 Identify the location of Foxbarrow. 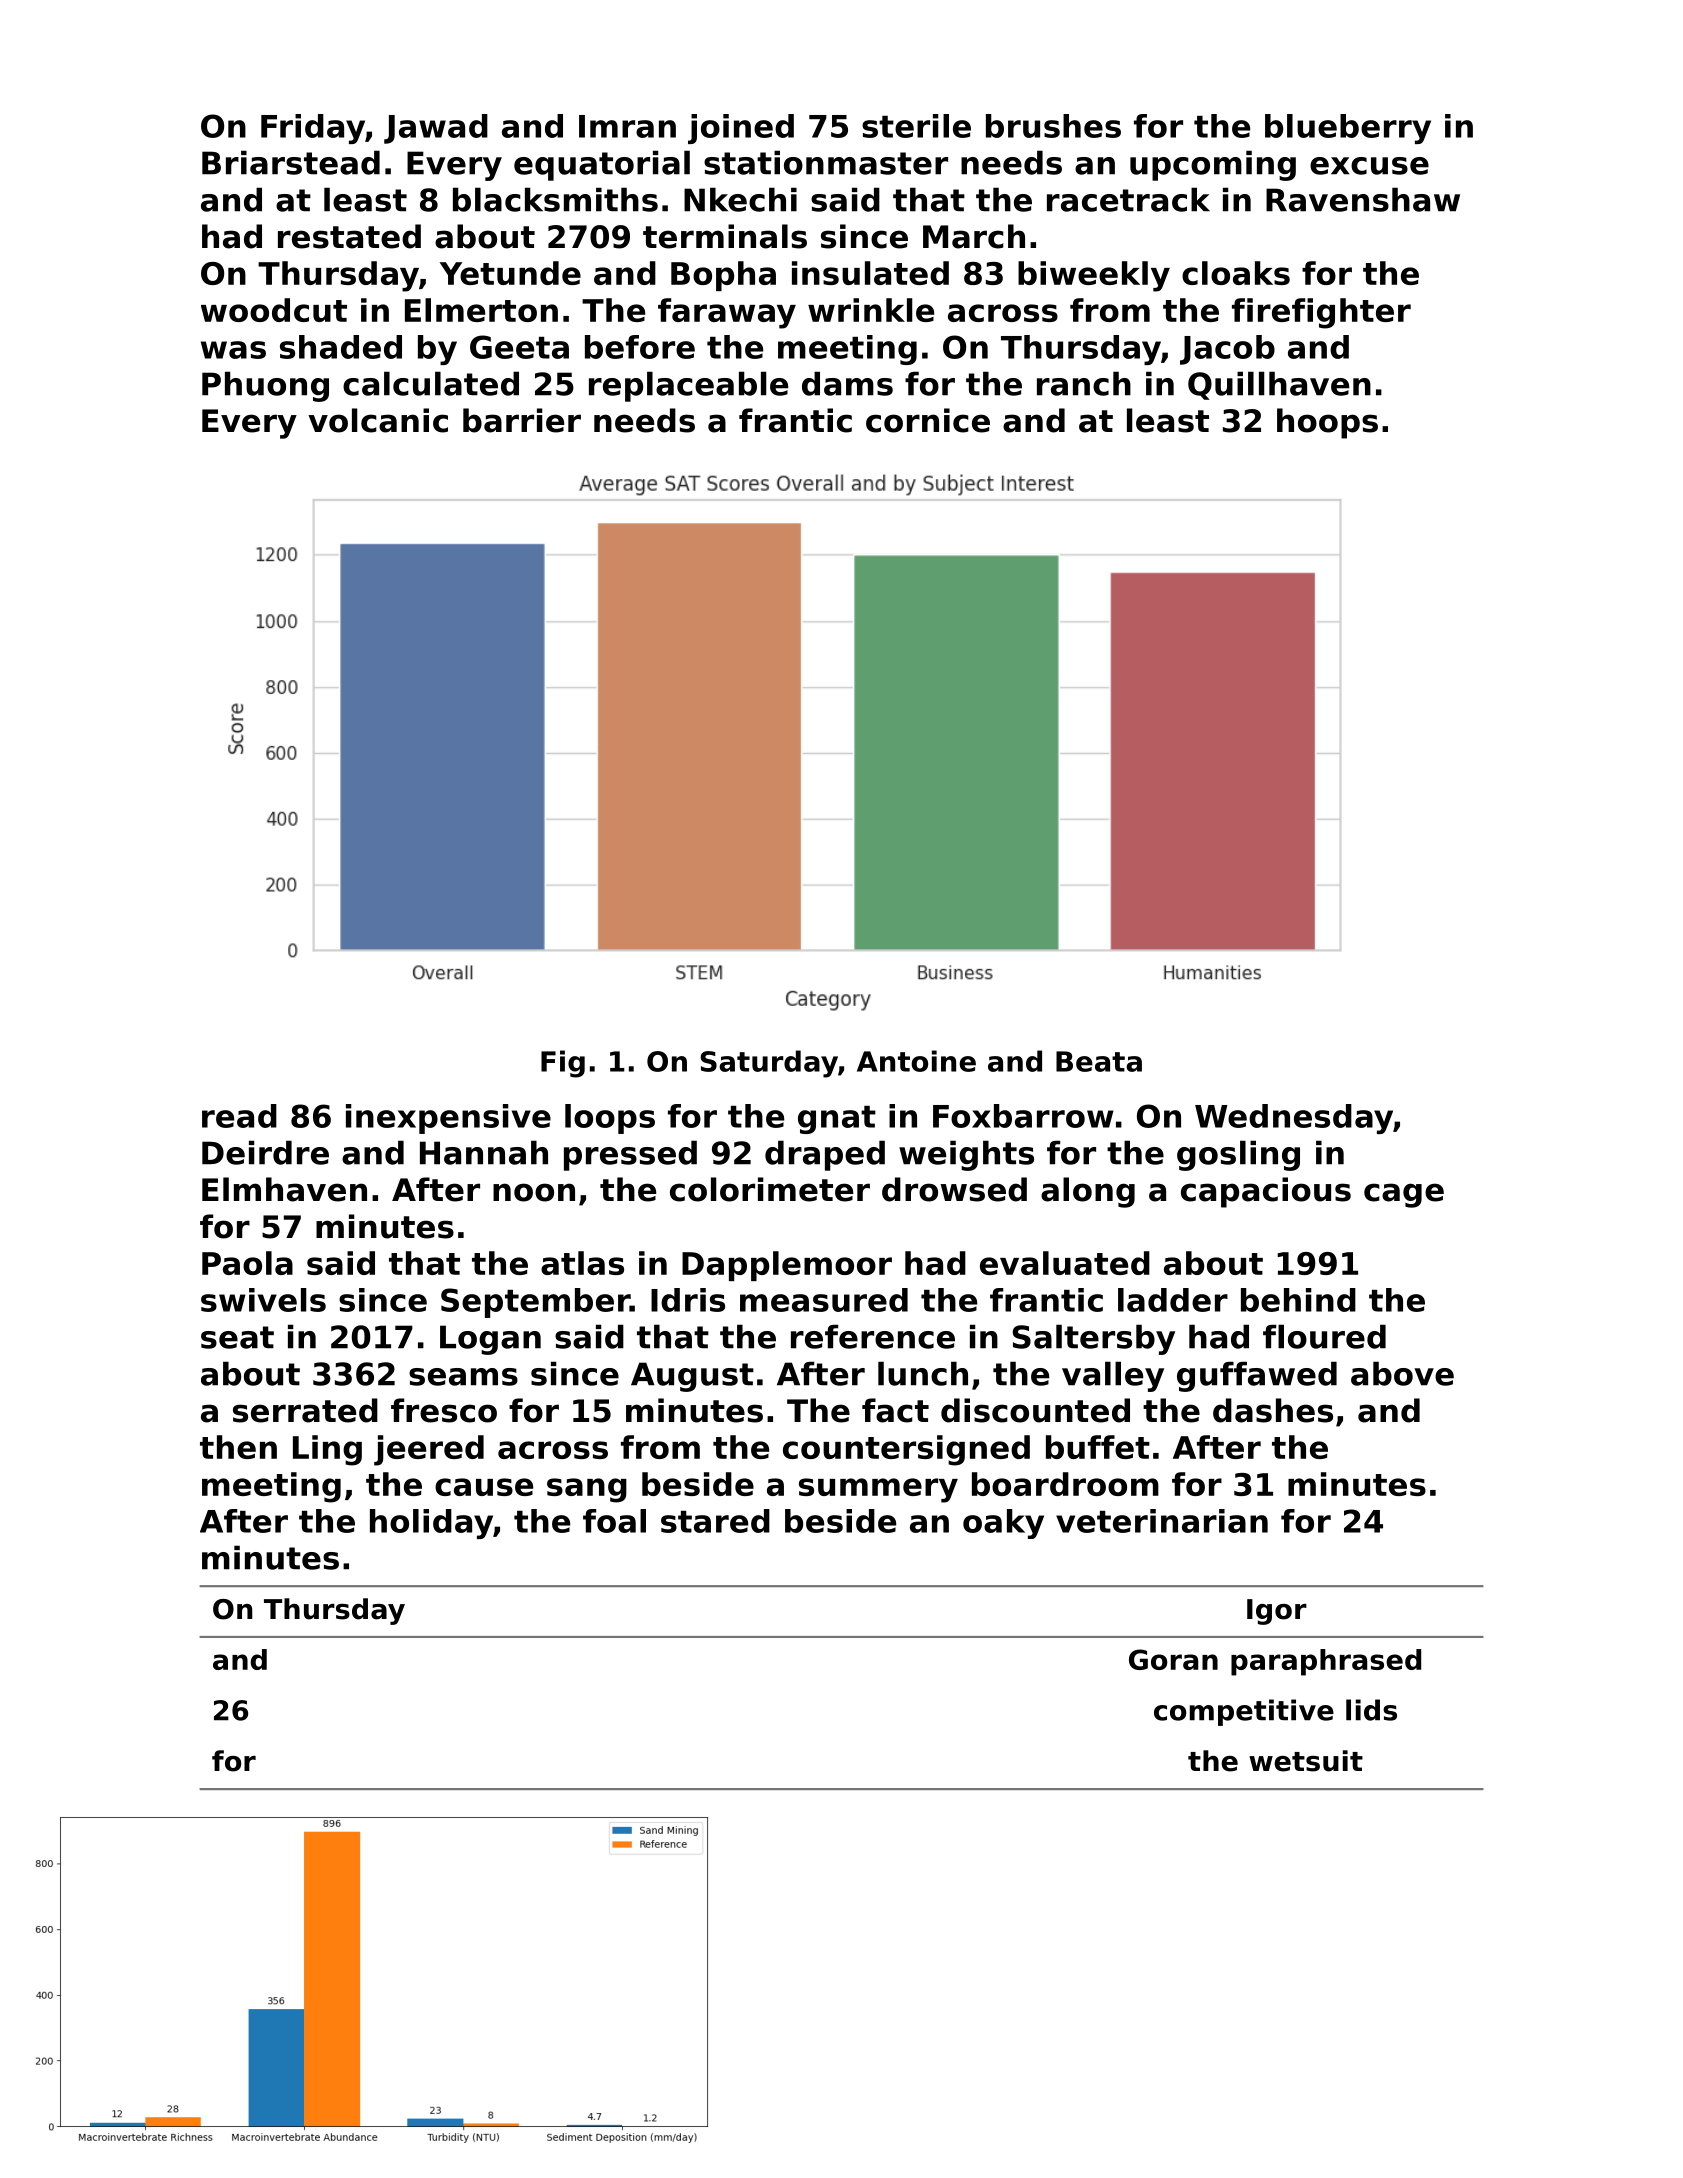
(1023, 1116).
